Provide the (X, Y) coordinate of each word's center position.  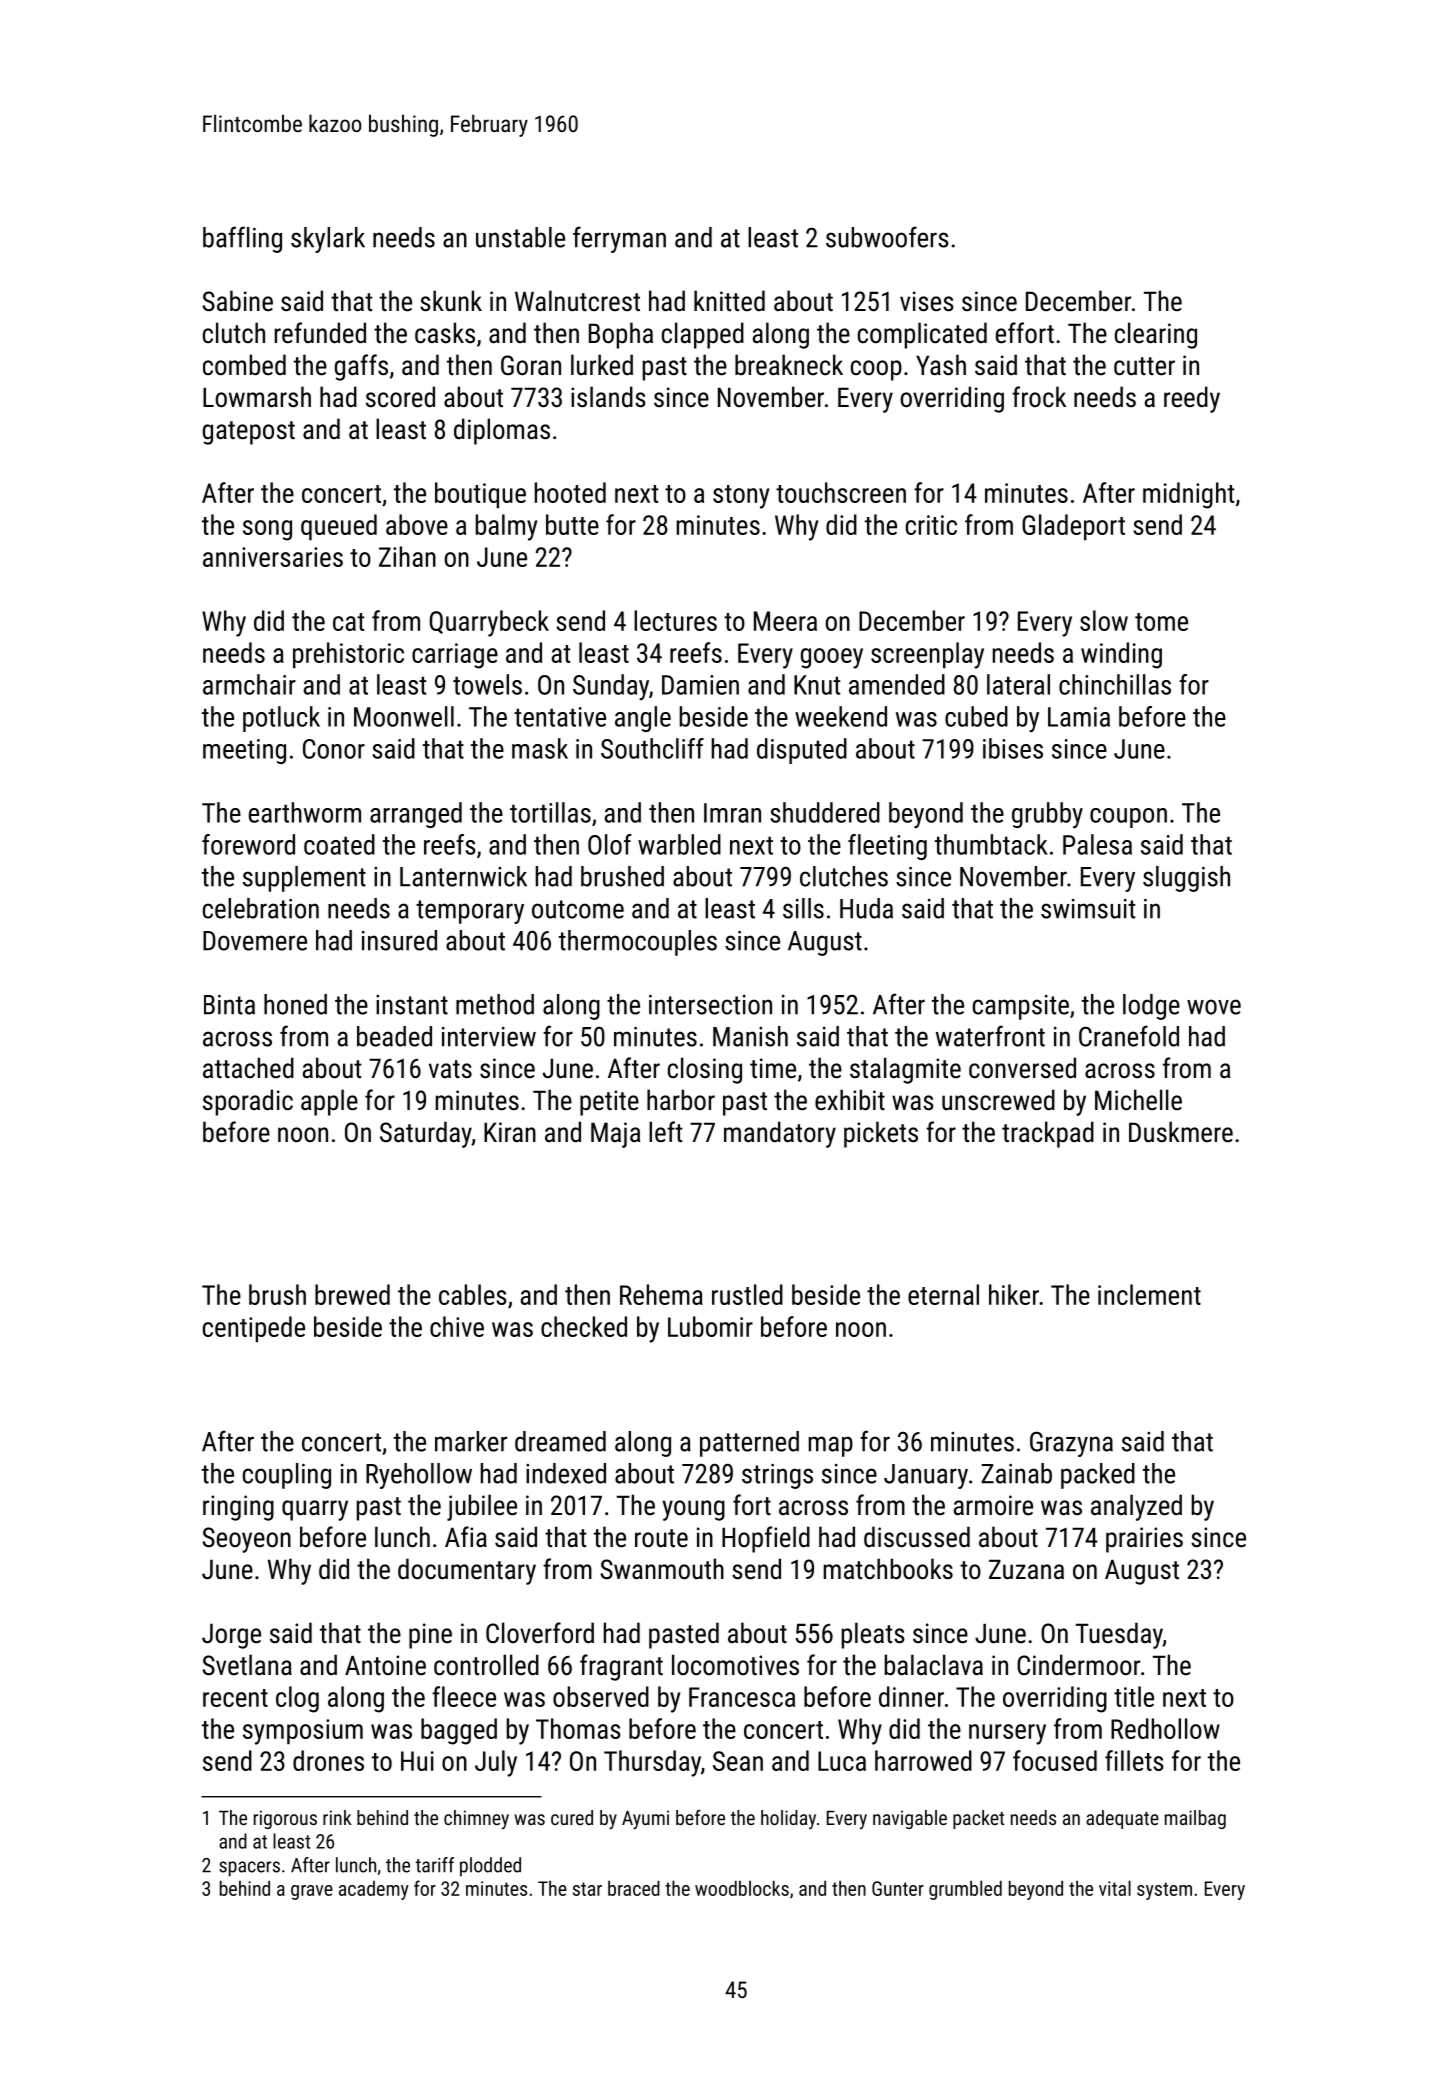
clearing (1156, 335)
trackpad (1048, 1134)
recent (235, 1698)
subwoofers (887, 237)
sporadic (248, 1102)
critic (931, 525)
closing (705, 1070)
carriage (455, 656)
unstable (520, 237)
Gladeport (1073, 527)
